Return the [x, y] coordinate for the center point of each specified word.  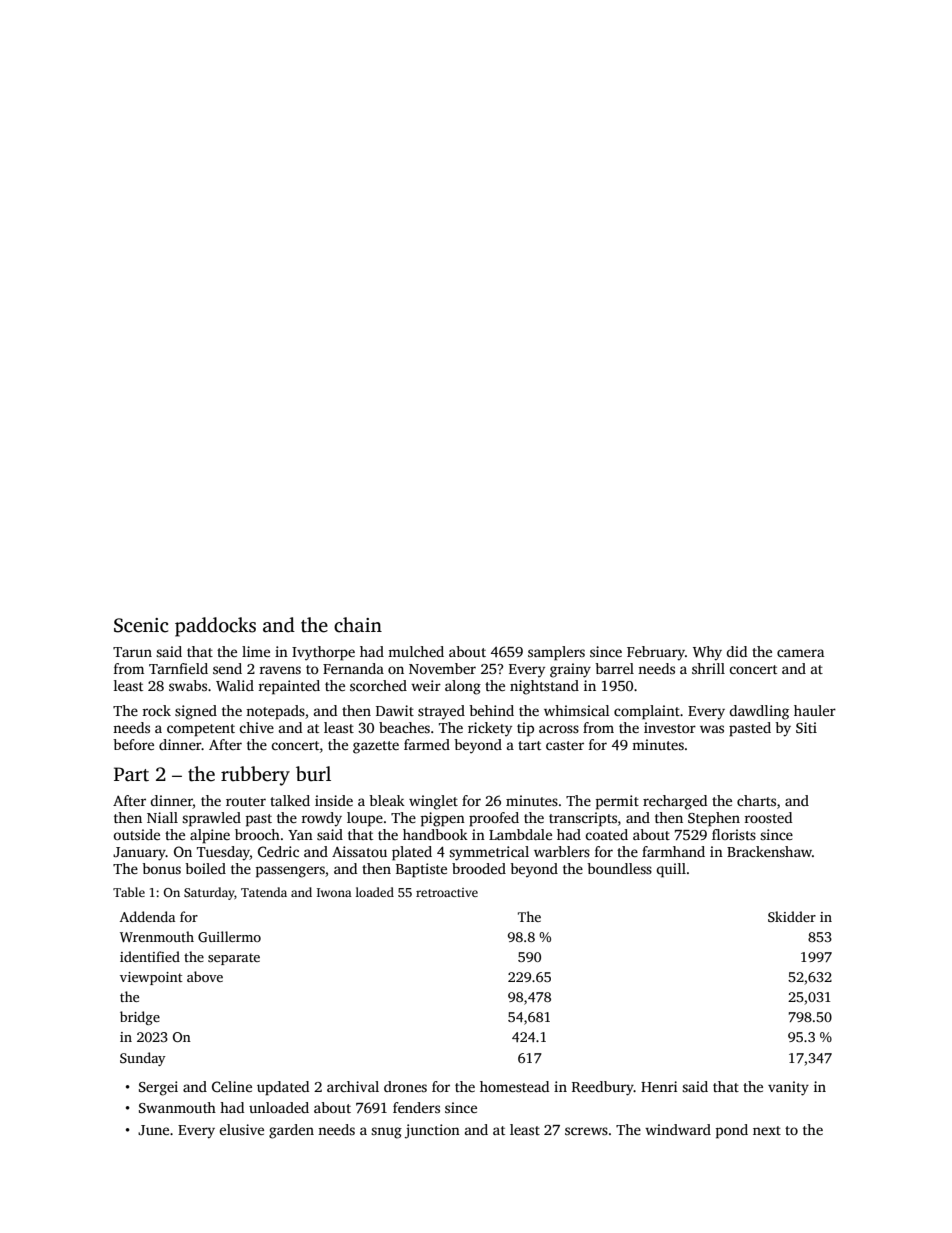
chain [358, 625]
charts [756, 800]
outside [136, 834]
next [767, 1130]
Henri [659, 1086]
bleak [387, 800]
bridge [140, 1018]
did [736, 651]
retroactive [447, 892]
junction [432, 1131]
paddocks [215, 627]
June [153, 1130]
